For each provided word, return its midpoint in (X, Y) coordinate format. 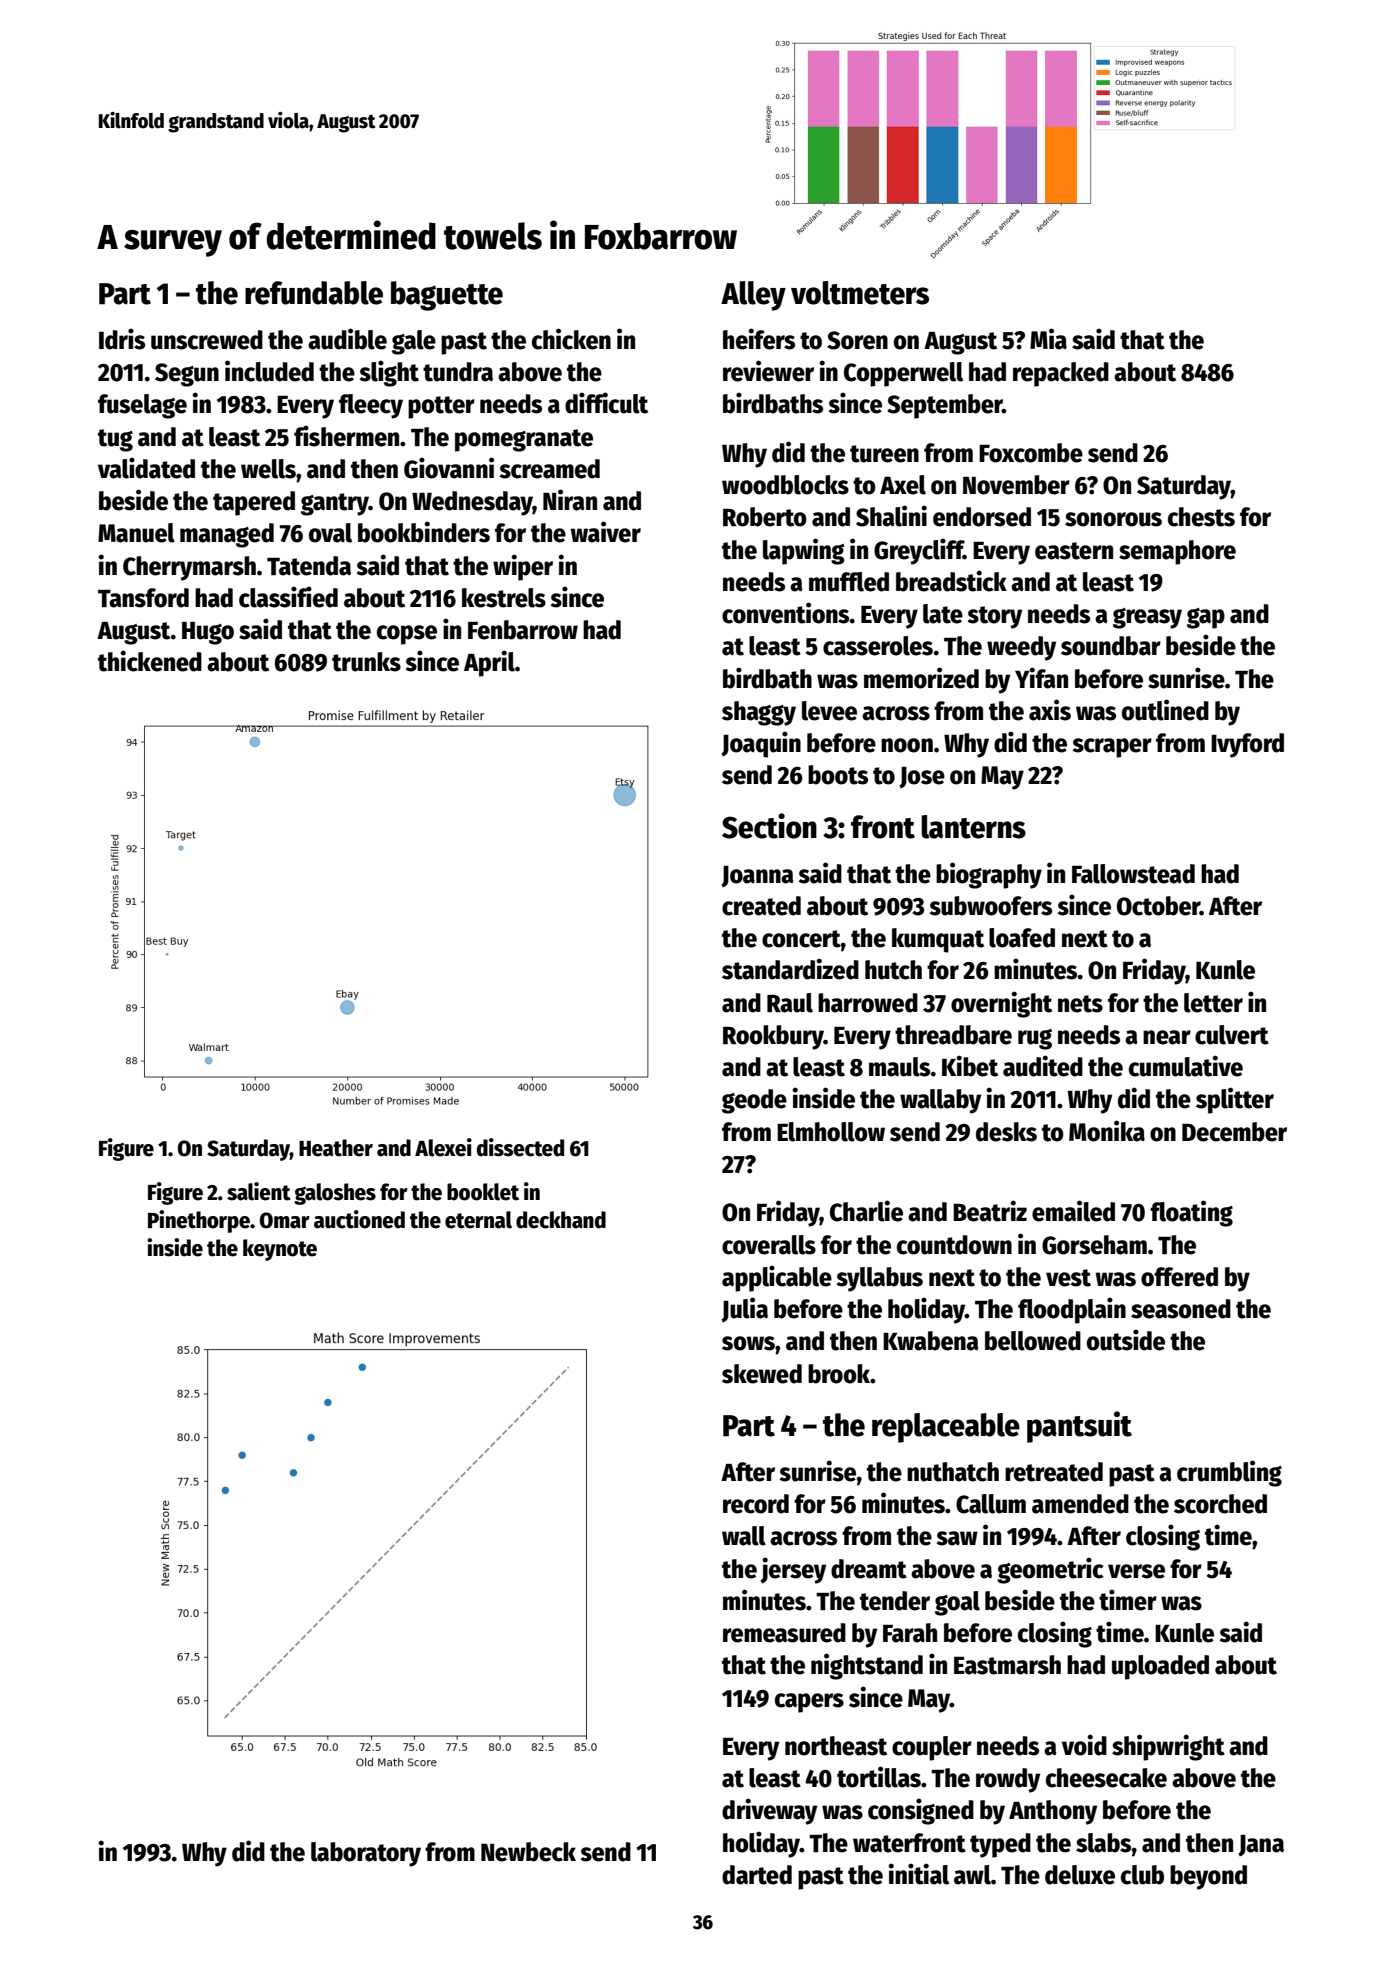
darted (757, 1875)
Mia (1048, 339)
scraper (1112, 748)
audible (347, 339)
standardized (790, 969)
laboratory (366, 1854)
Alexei (443, 1147)
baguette (447, 296)
